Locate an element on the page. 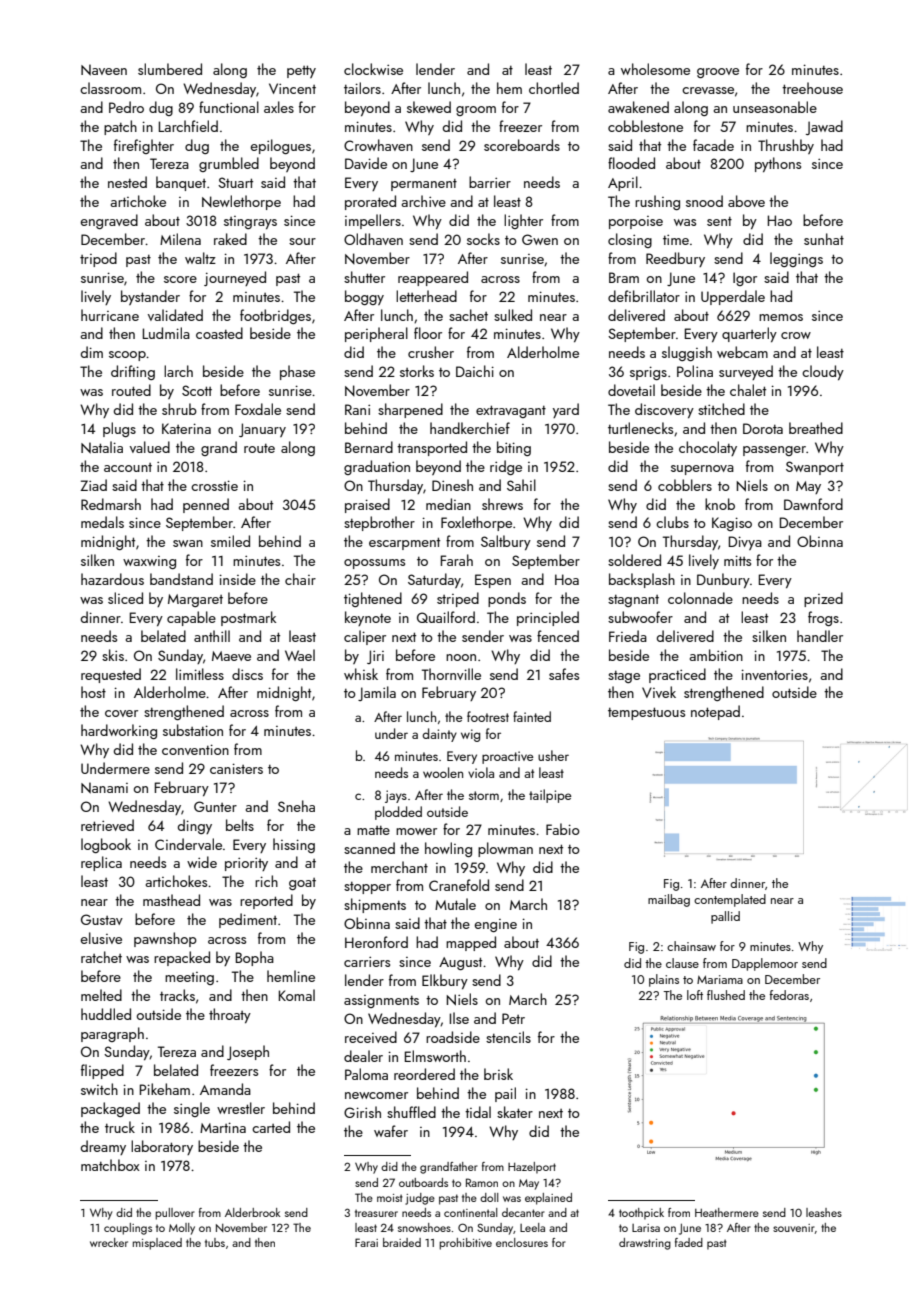 The width and height of the page is (924, 1308). ponds is located at coordinates (507, 599).
